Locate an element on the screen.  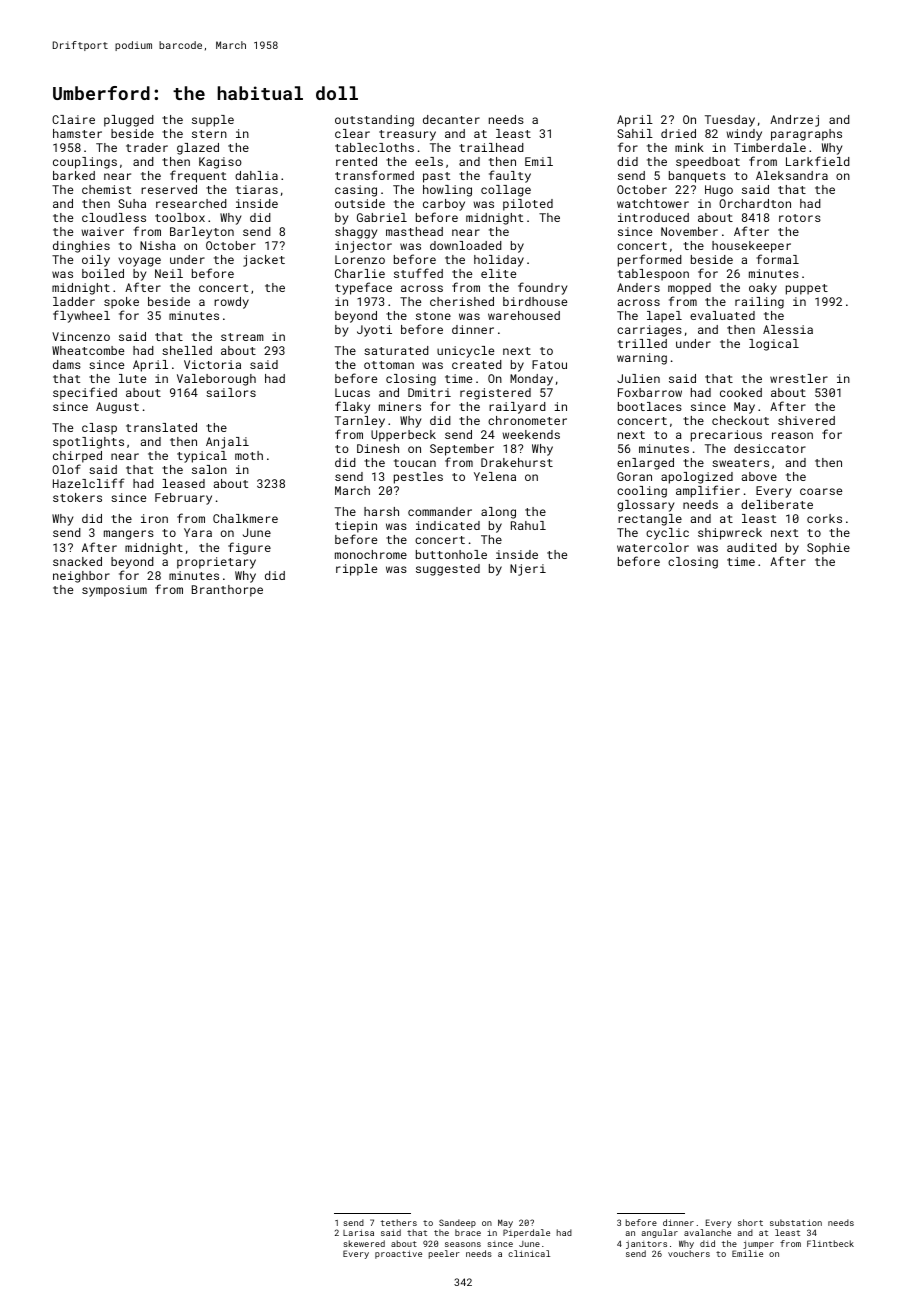
Sophie is located at coordinates (828, 549).
